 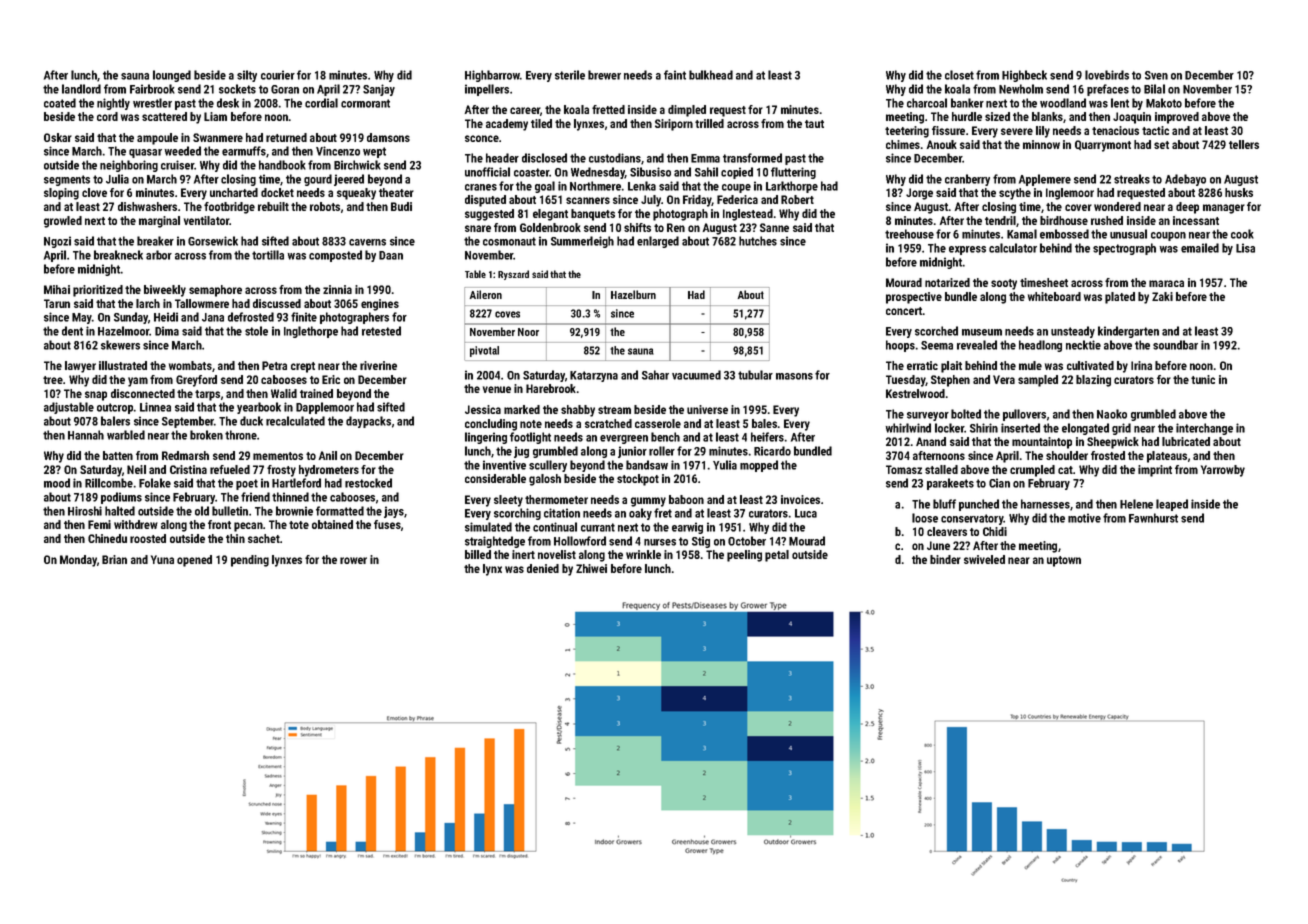 What do you see at coordinates (1024, 415) in the image?
I see `pullovers` at bounding box center [1024, 415].
